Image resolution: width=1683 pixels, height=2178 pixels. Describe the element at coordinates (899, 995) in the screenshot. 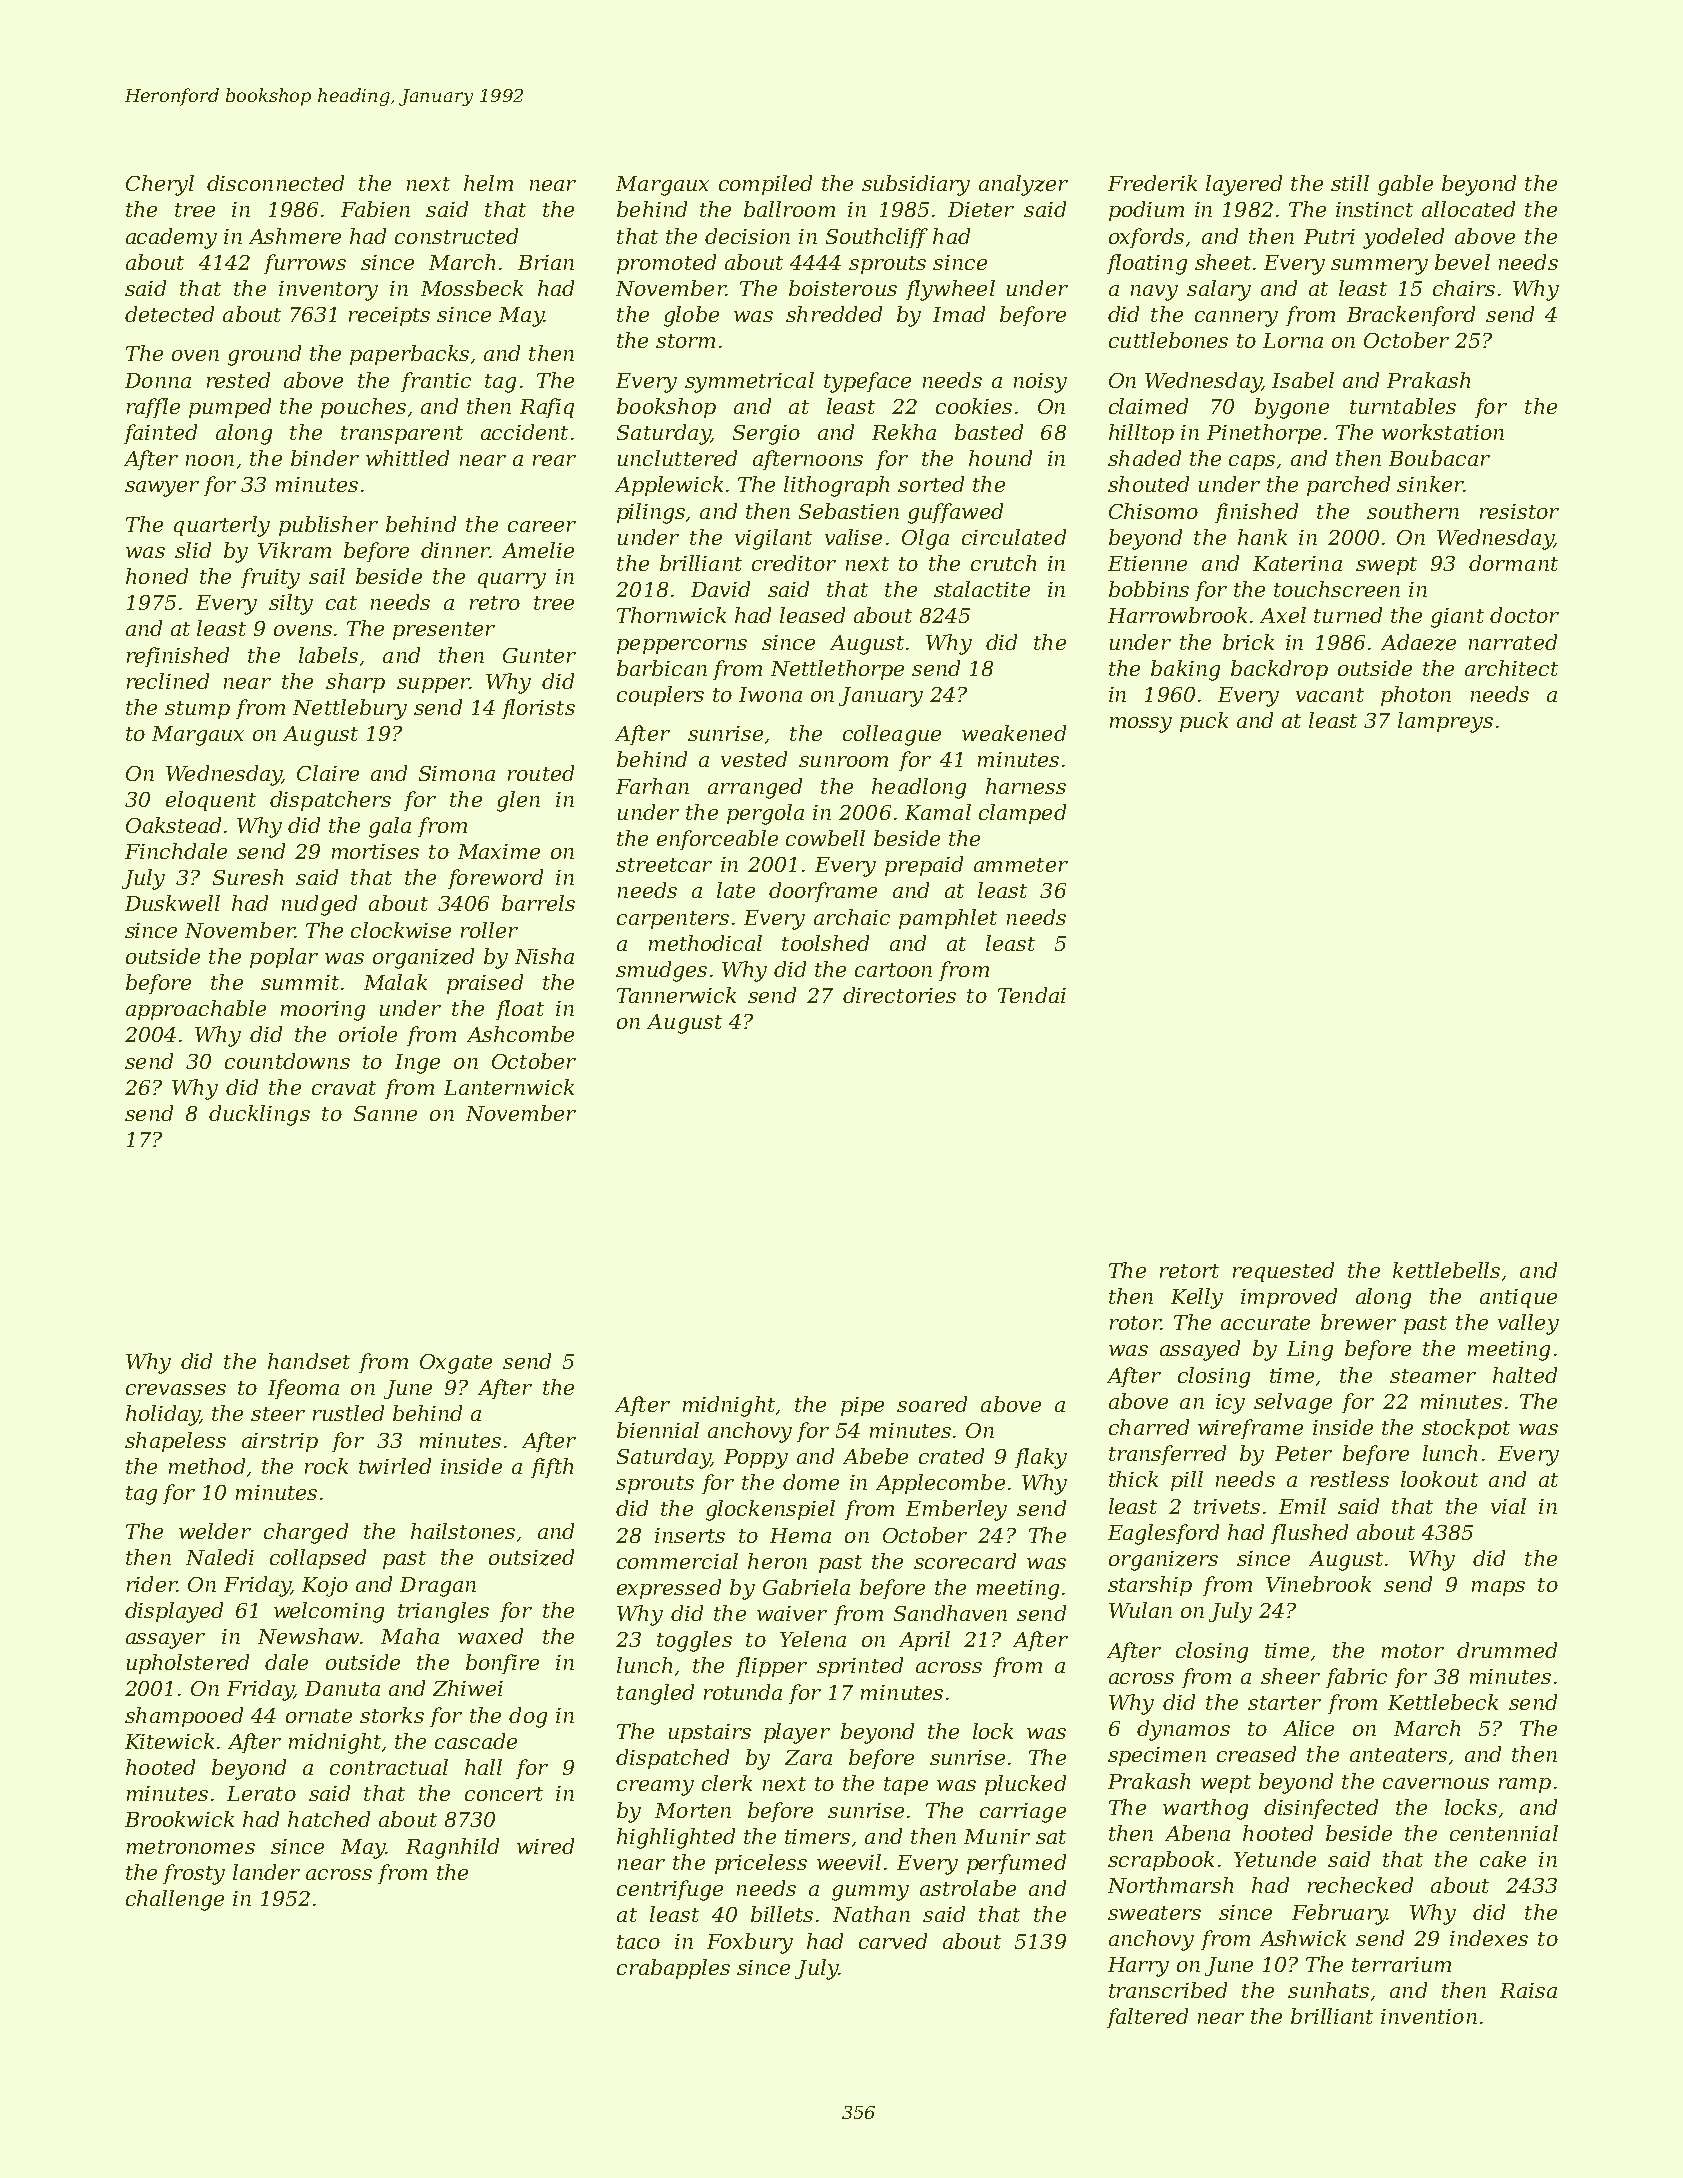

I see `directories` at that location.
